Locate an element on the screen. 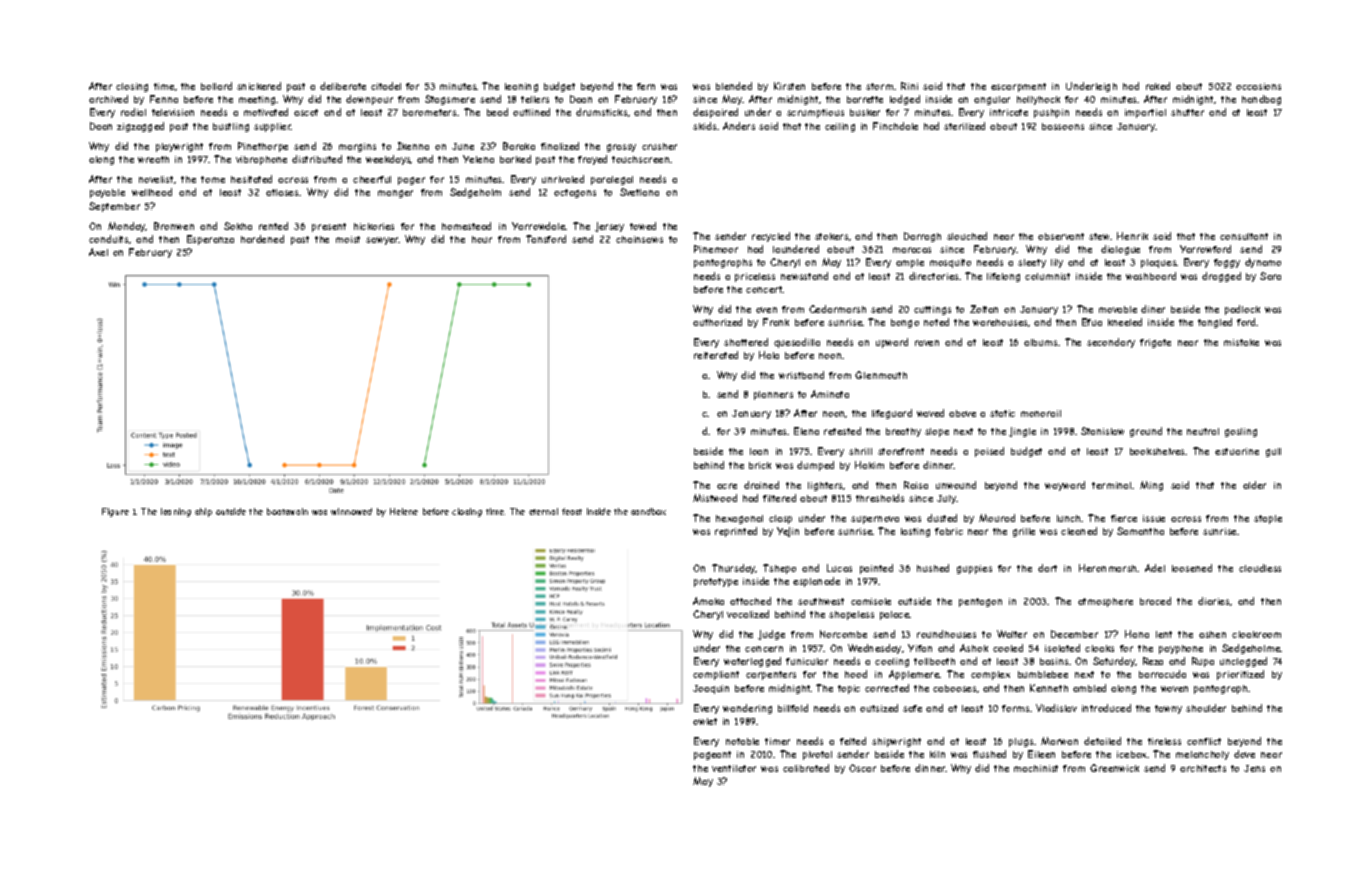  bollard is located at coordinates (216, 86).
